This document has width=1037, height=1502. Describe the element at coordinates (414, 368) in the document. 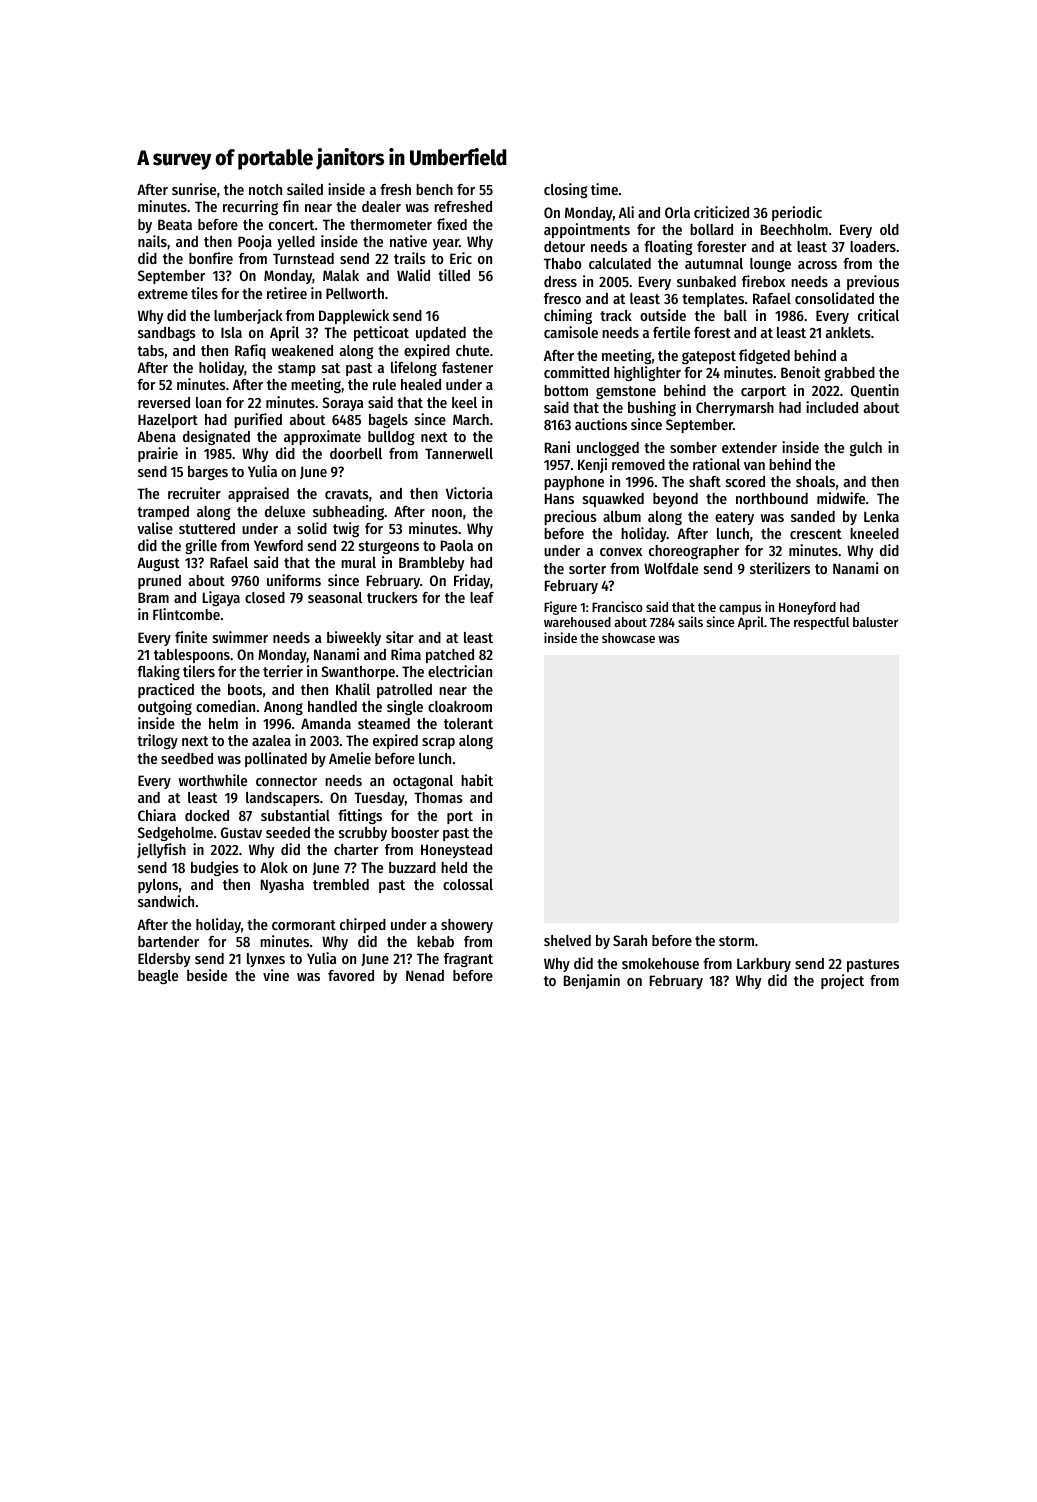

I see `lifelong` at that location.
